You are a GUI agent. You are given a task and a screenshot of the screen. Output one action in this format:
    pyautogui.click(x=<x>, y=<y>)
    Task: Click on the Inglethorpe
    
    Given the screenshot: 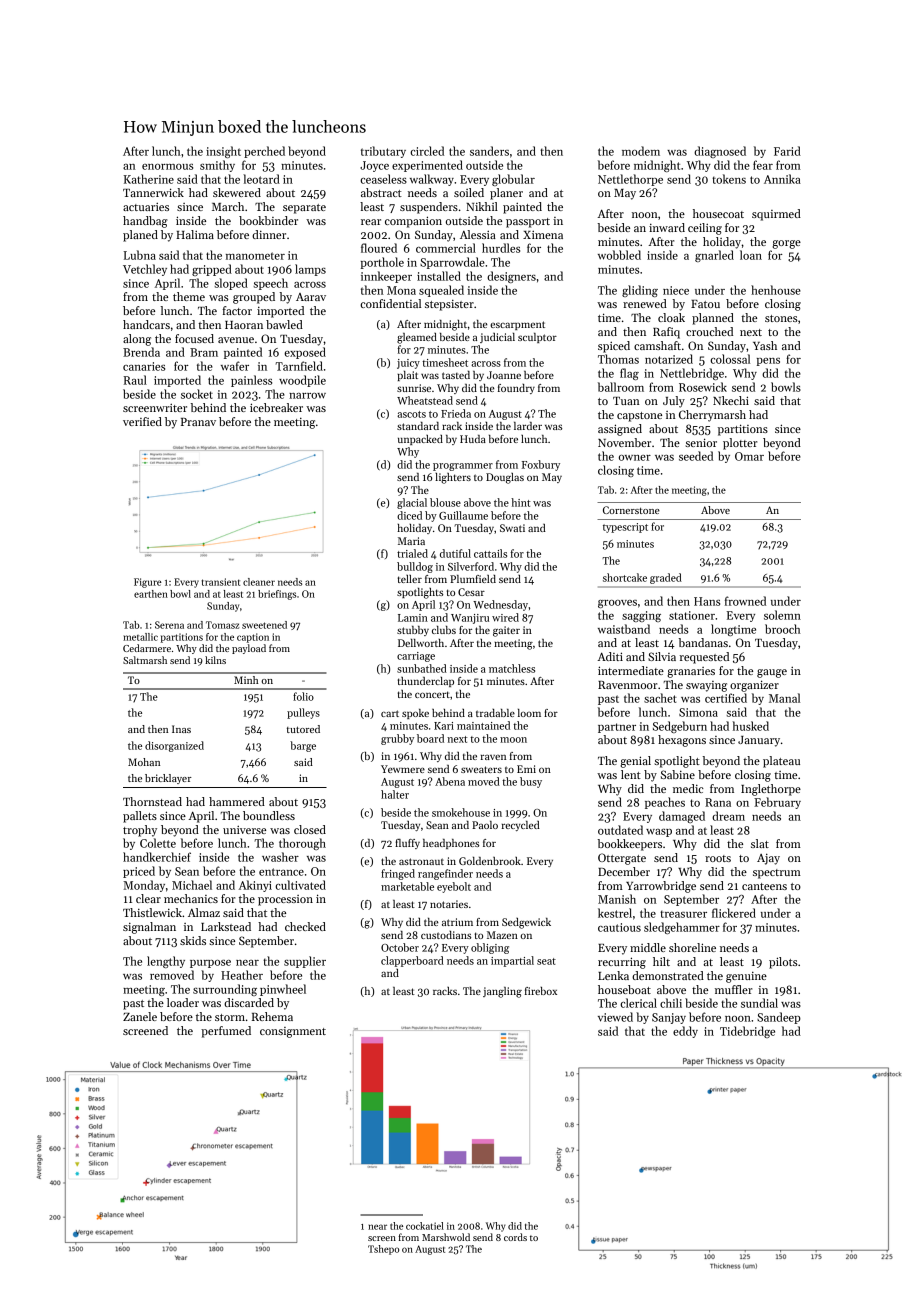 What is the action you would take?
    pyautogui.click(x=771, y=790)
